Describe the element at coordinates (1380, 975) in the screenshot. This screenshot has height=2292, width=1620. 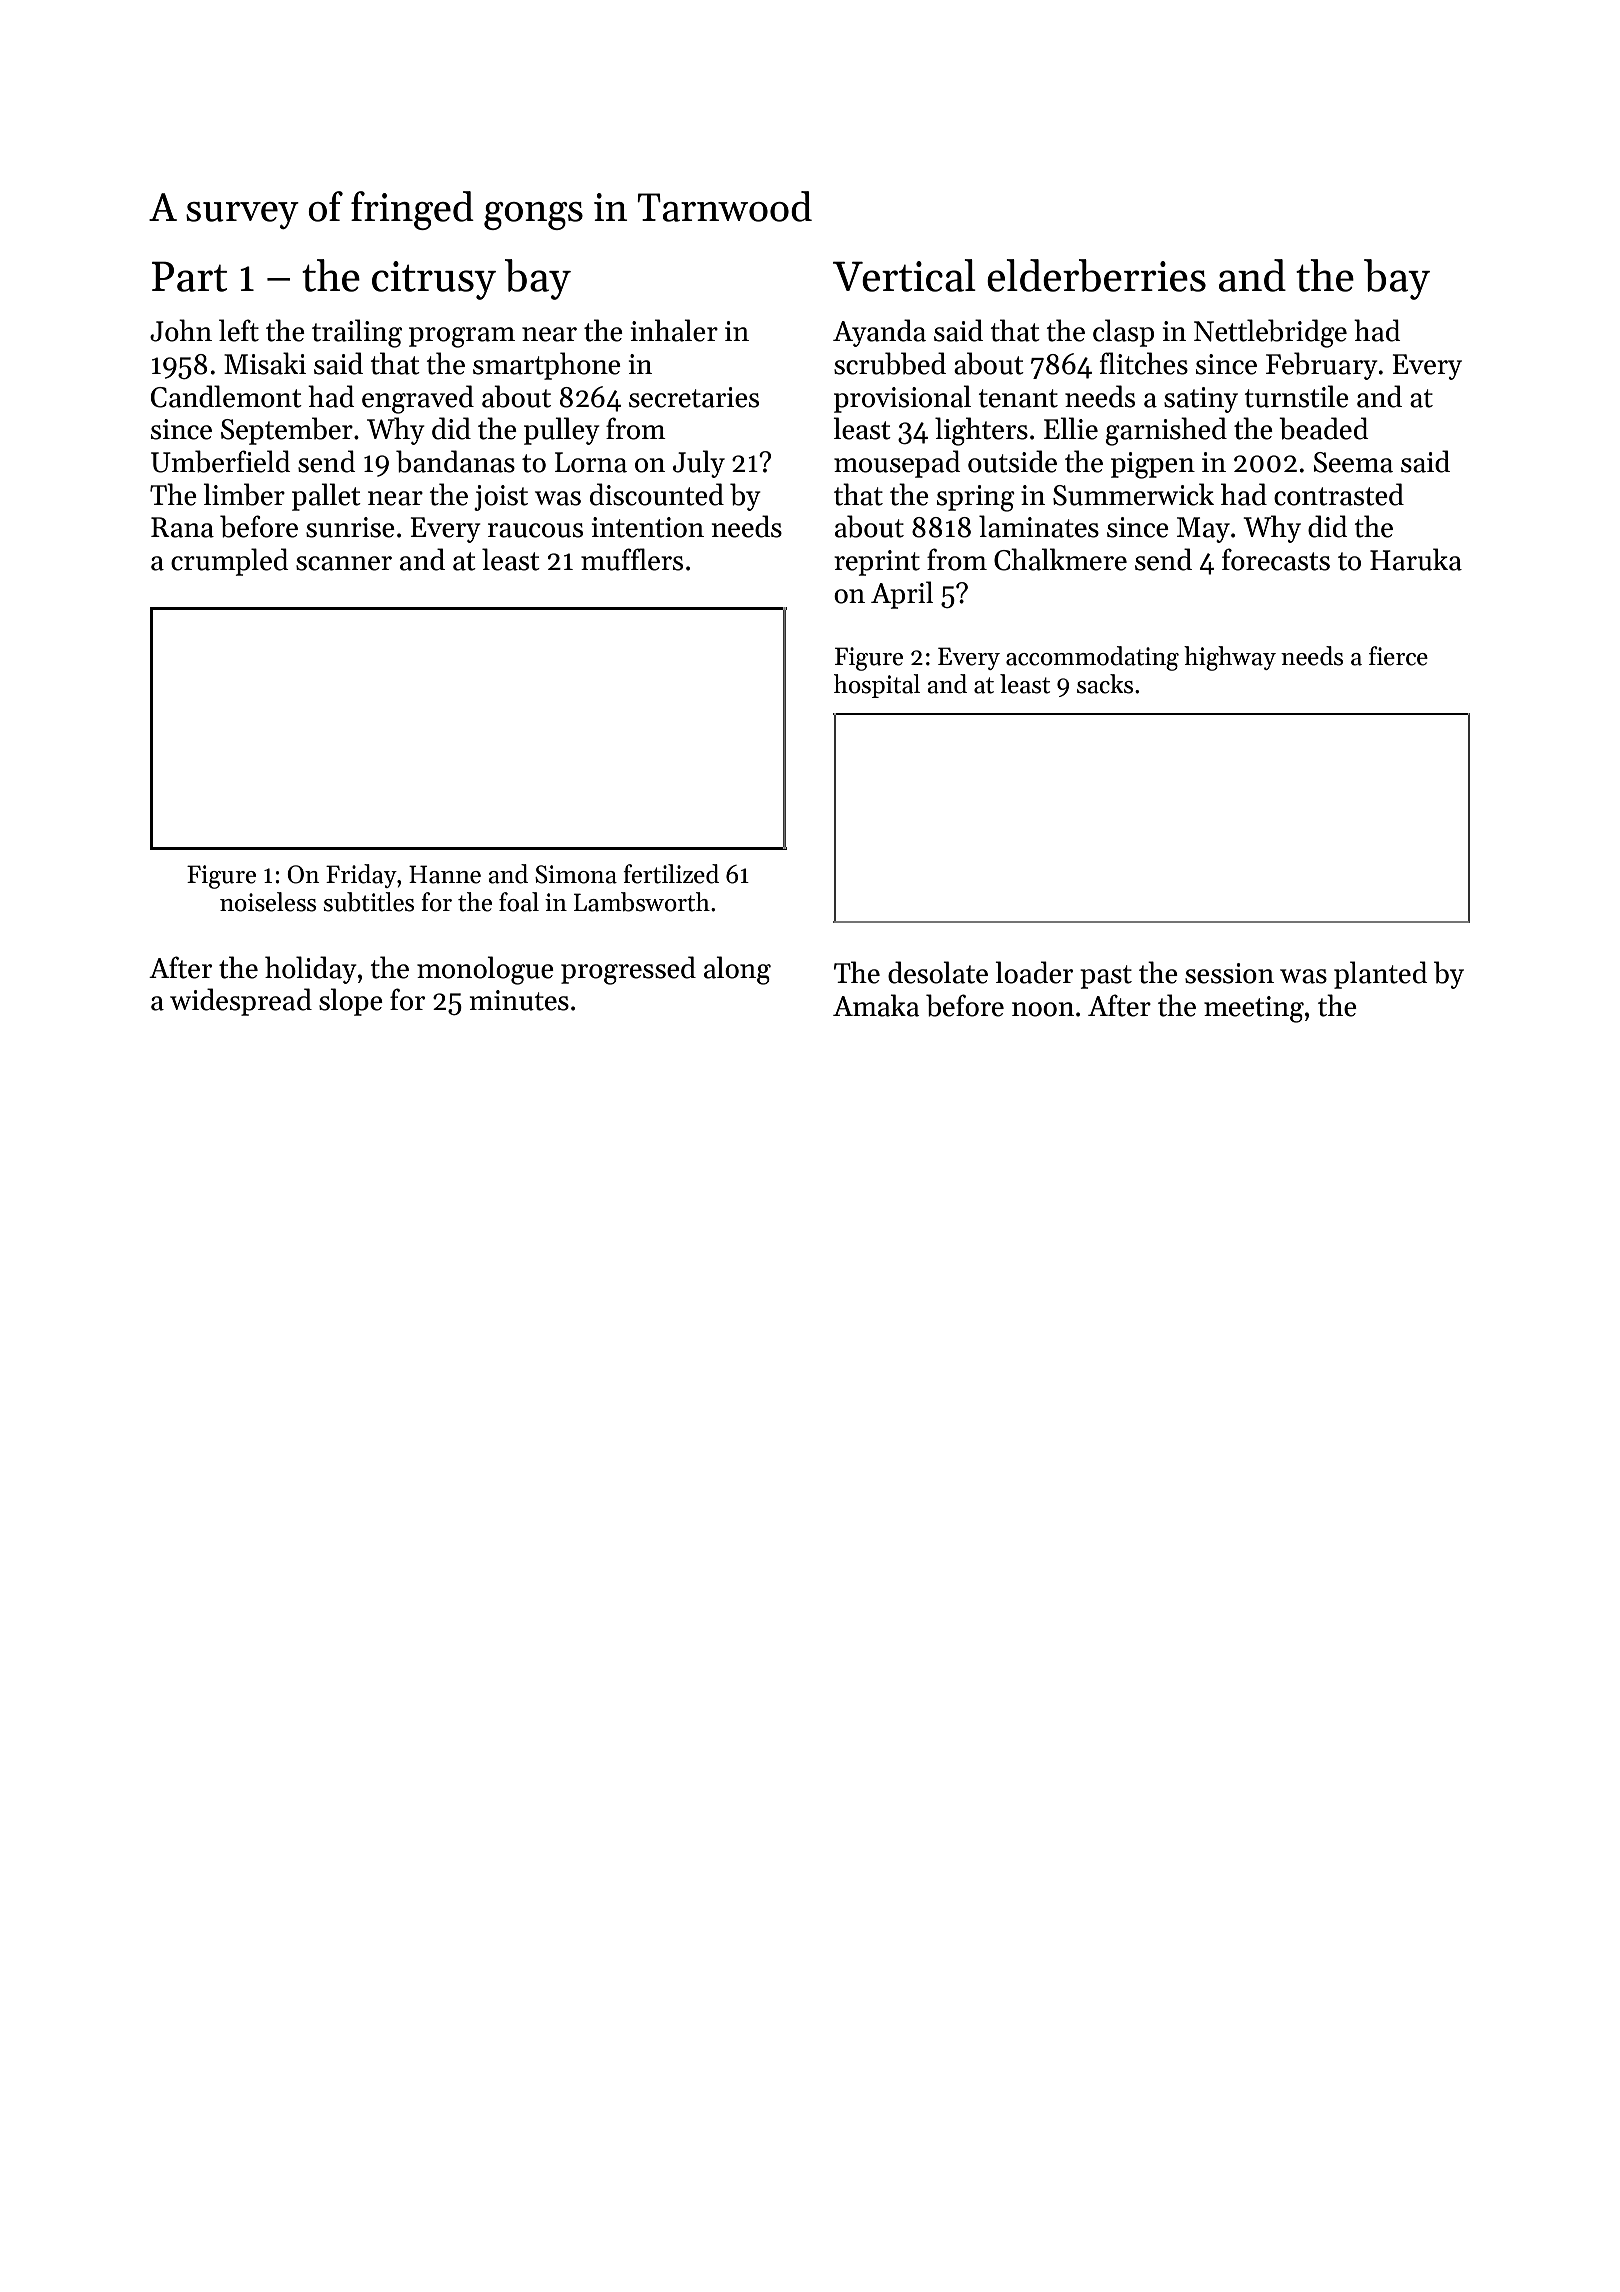
I see `planted` at that location.
